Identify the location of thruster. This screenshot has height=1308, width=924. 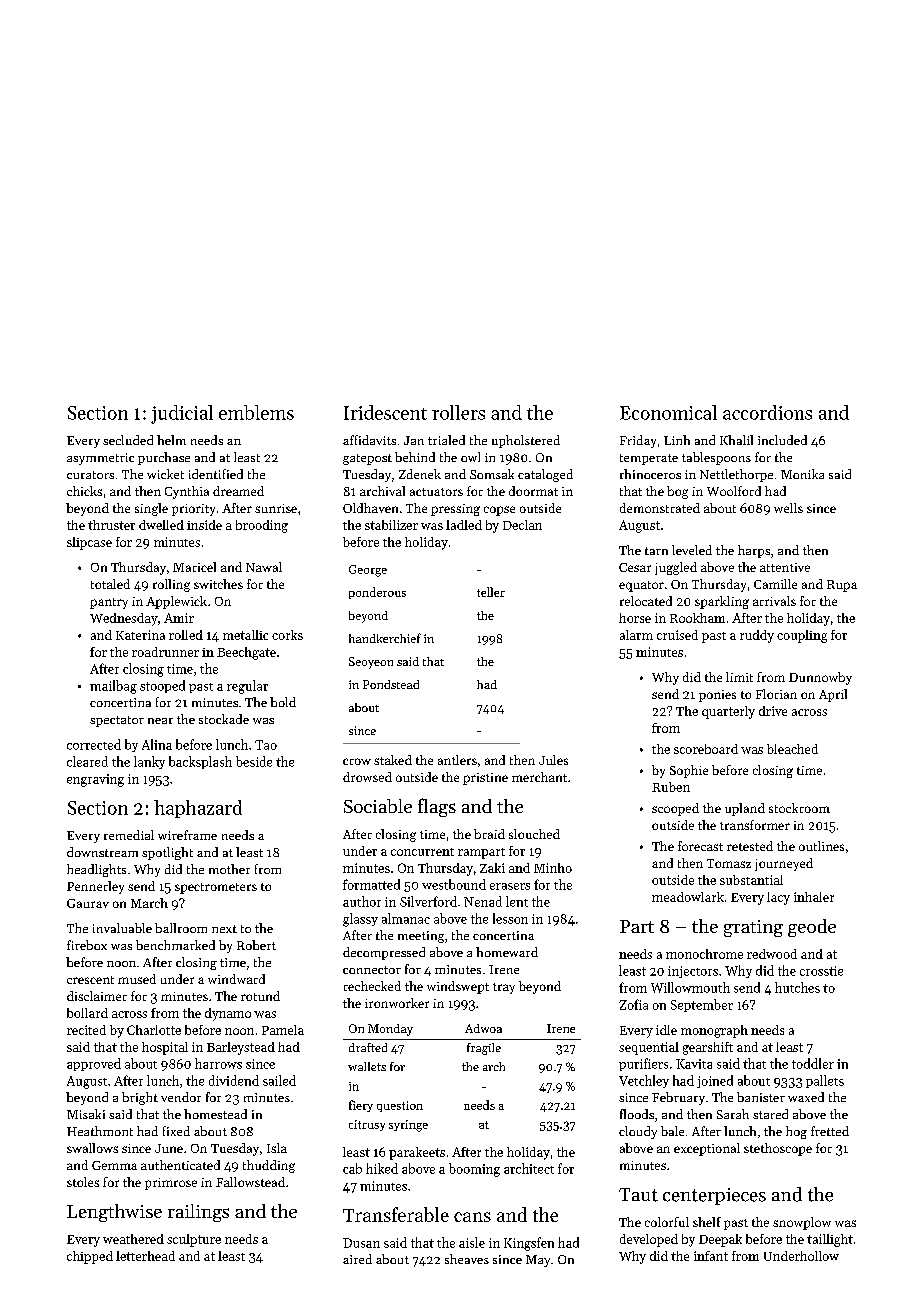
(111, 525).
